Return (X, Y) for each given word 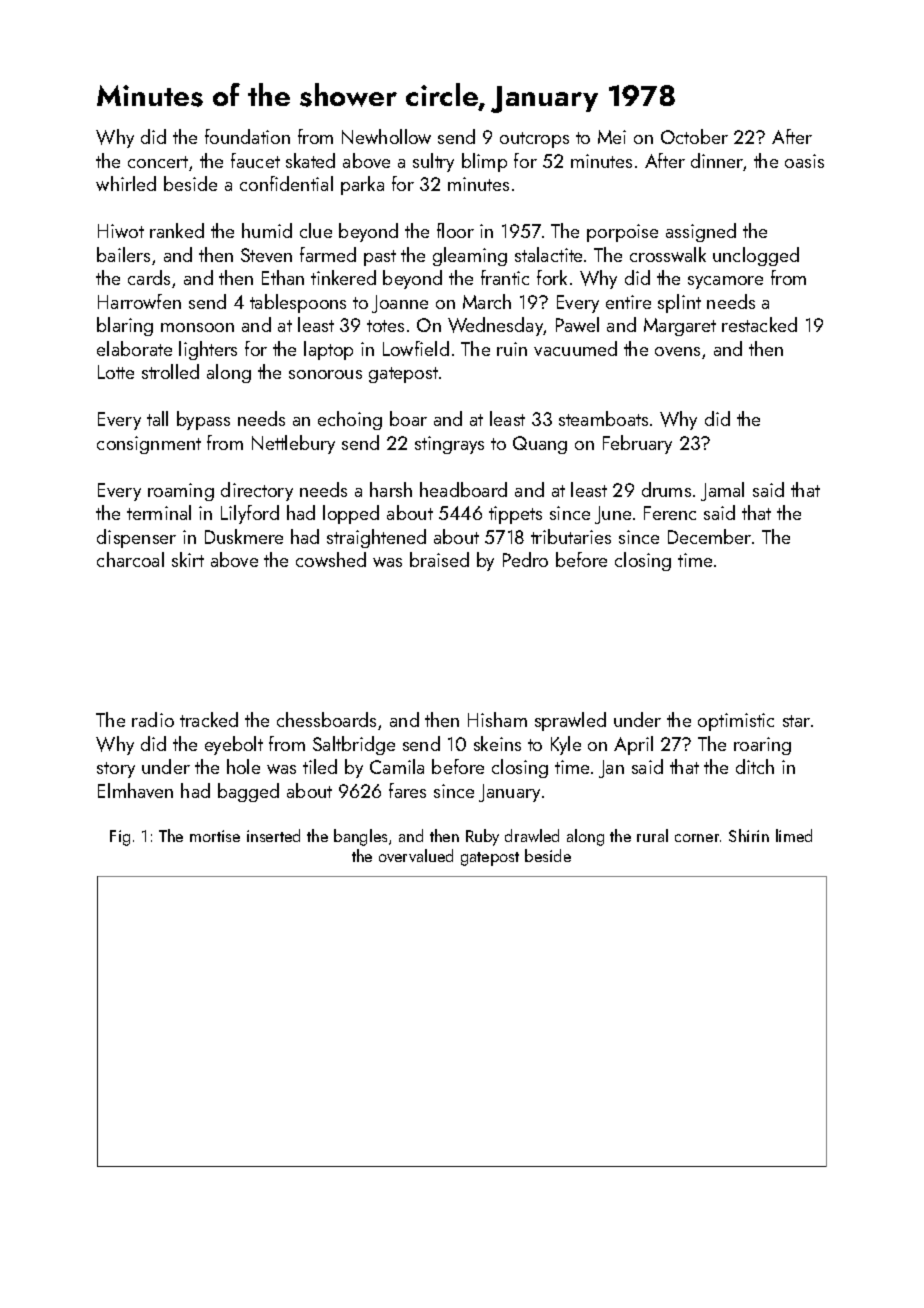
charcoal (130, 559)
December (709, 536)
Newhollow (386, 136)
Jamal (722, 491)
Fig (120, 838)
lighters (208, 350)
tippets (515, 515)
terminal (159, 512)
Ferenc (670, 513)
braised (439, 559)
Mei (612, 137)
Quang (540, 445)
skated (310, 160)
